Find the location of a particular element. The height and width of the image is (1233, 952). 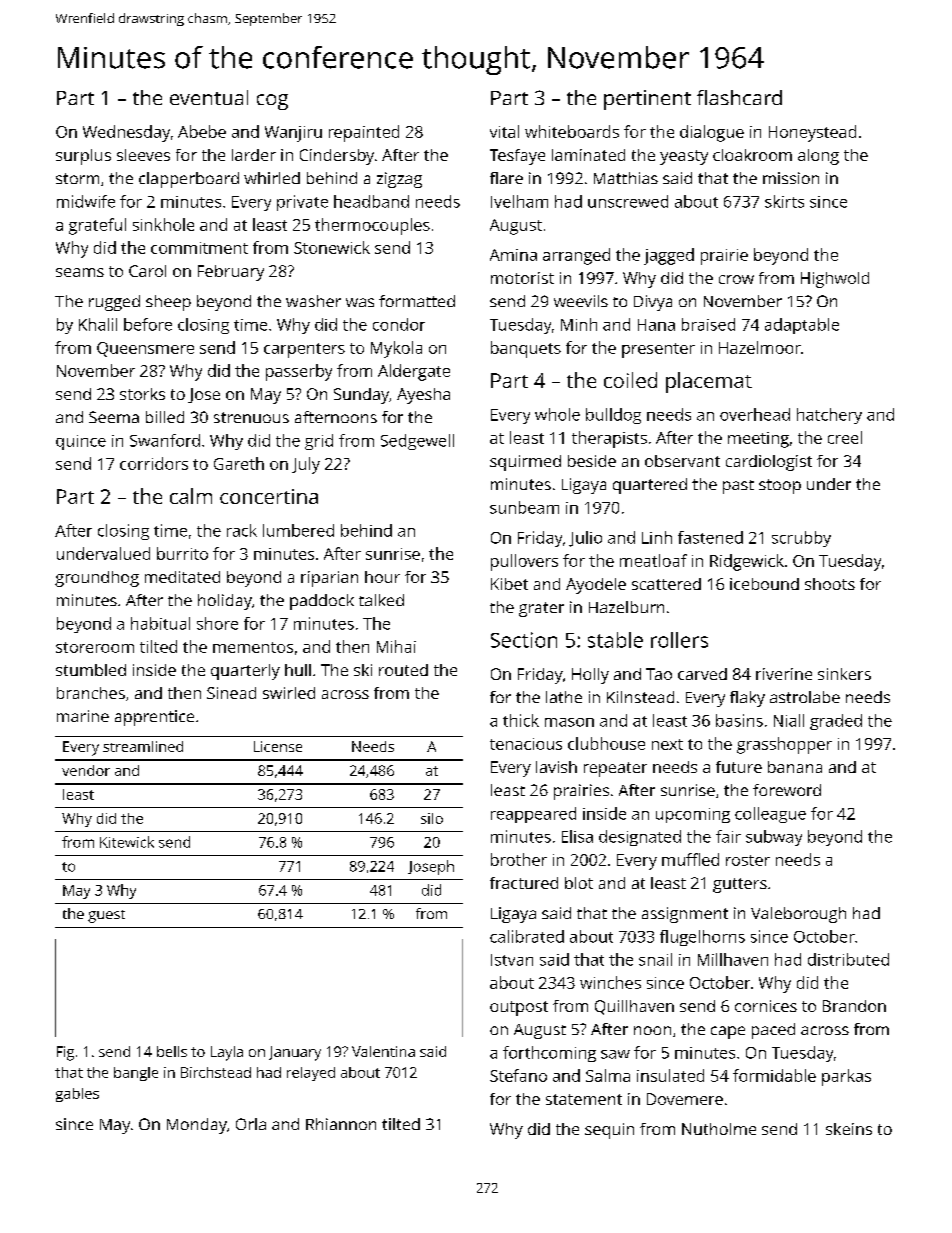

flashcard is located at coordinates (739, 97).
